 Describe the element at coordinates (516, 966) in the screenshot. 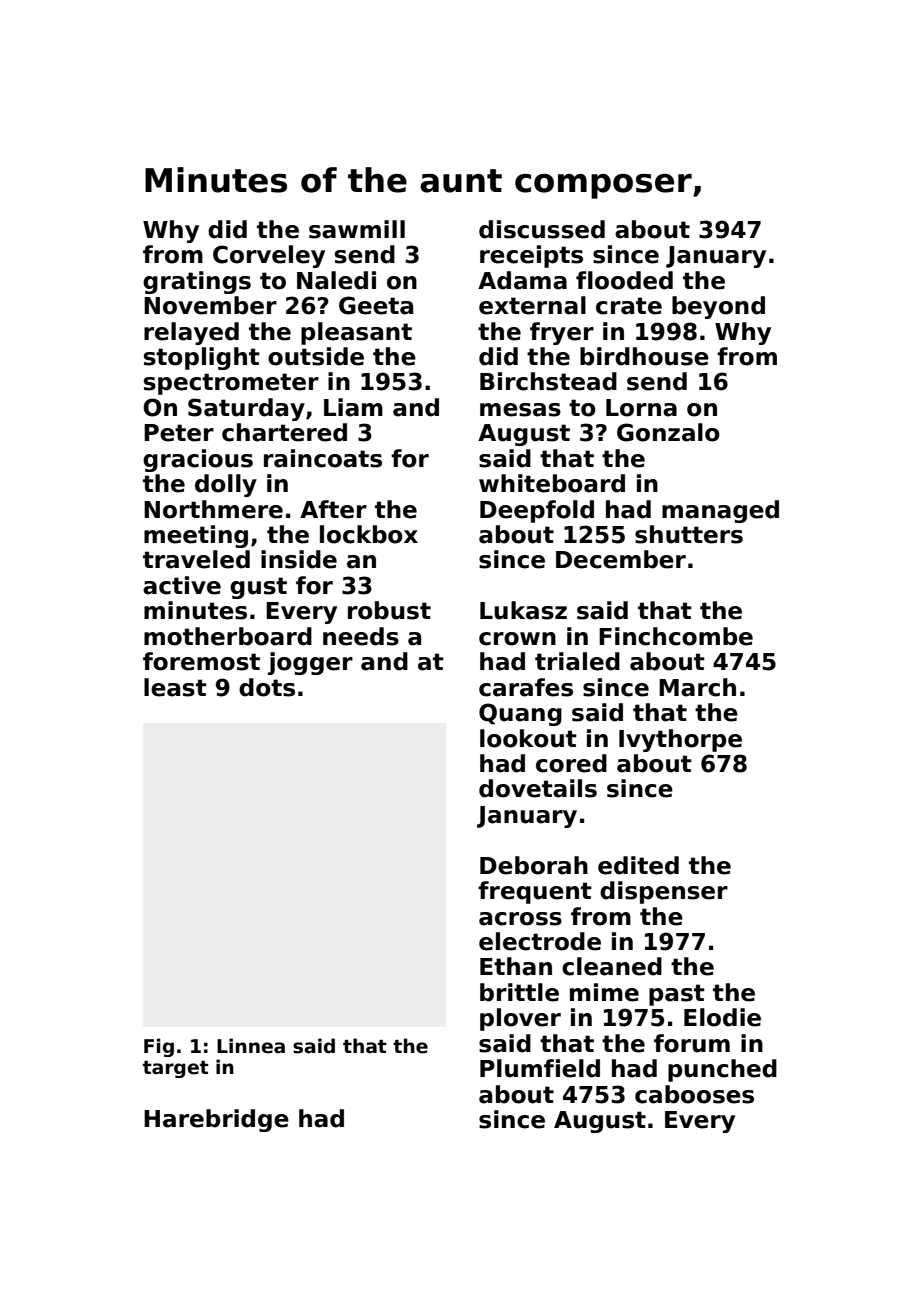

I see `Ethan` at that location.
